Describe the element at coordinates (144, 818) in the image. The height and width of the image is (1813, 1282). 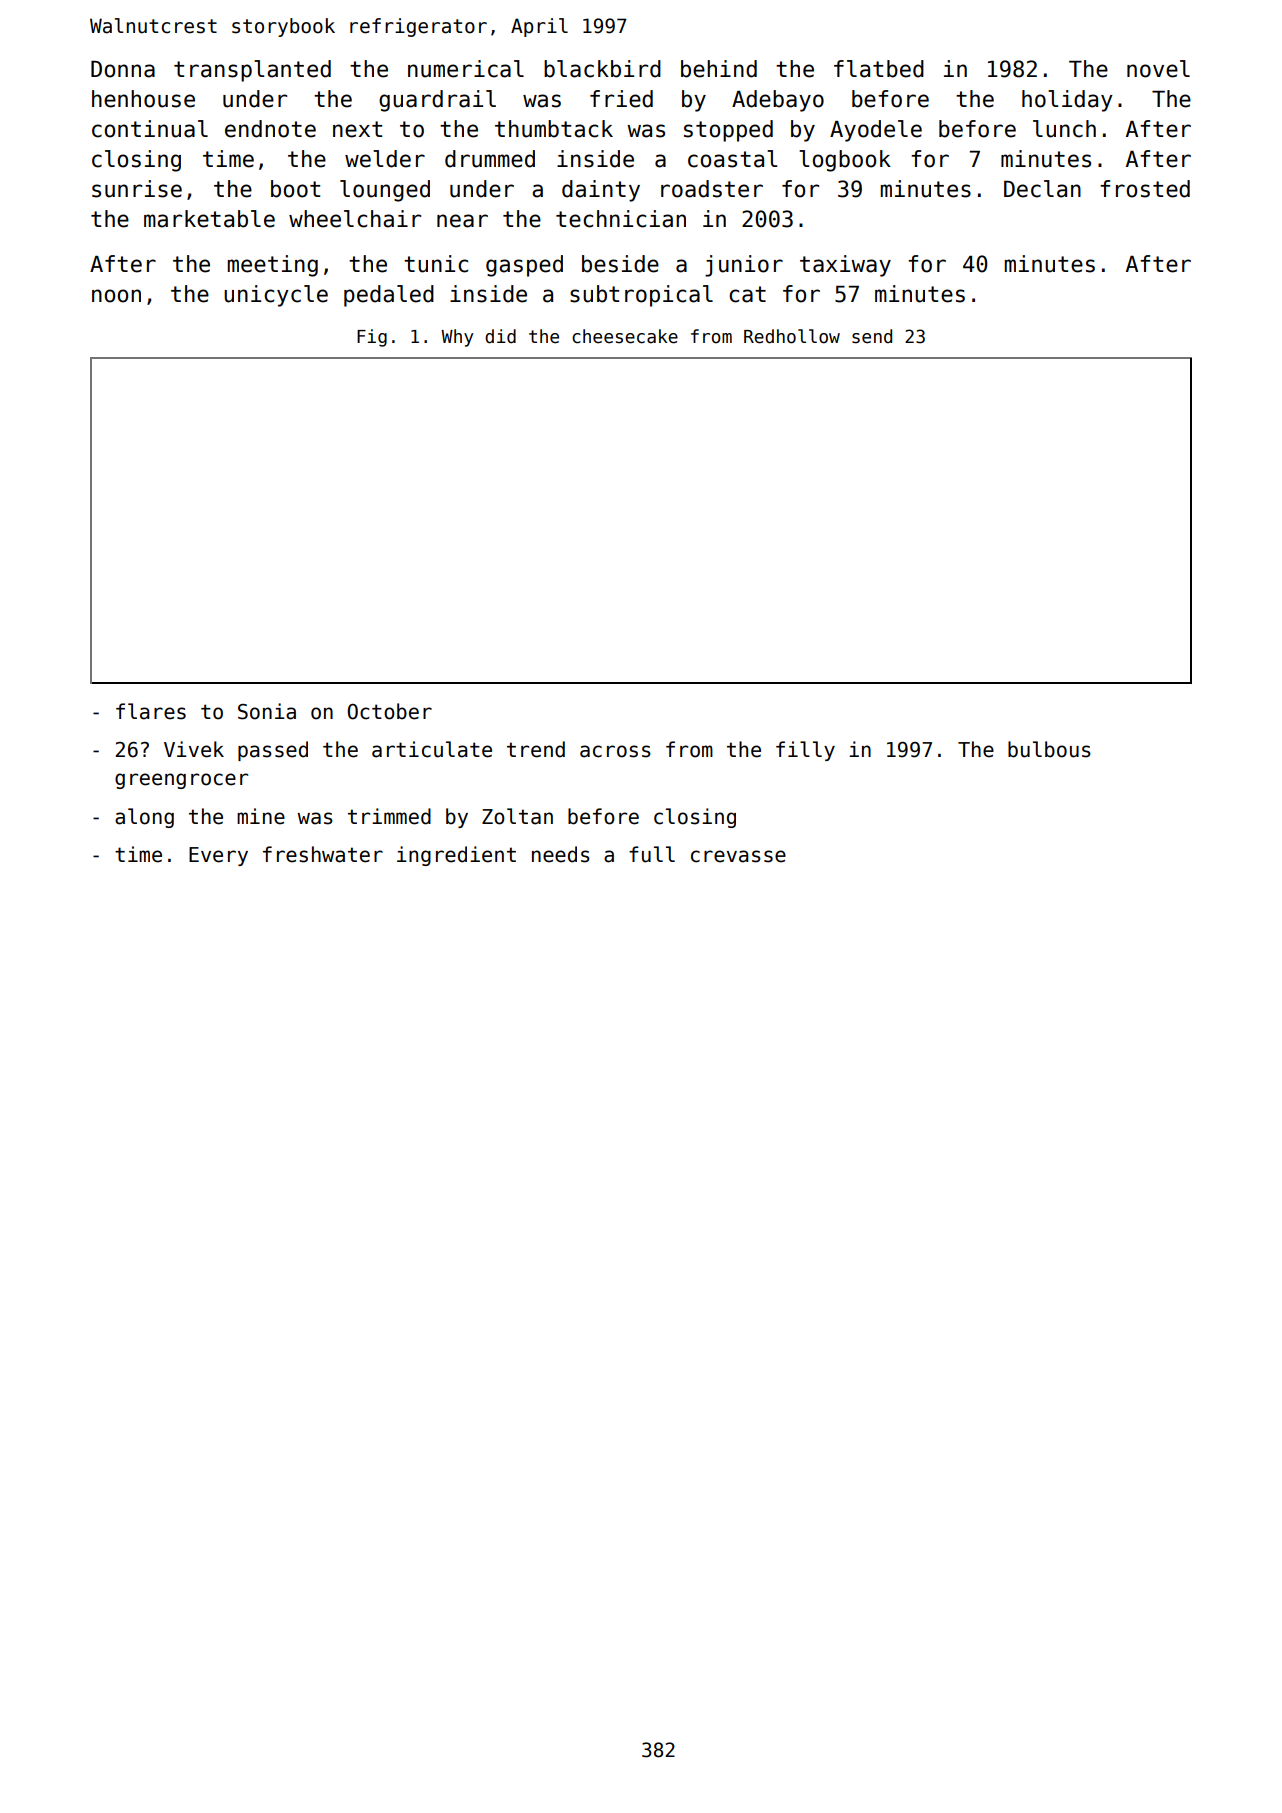
I see `along` at that location.
